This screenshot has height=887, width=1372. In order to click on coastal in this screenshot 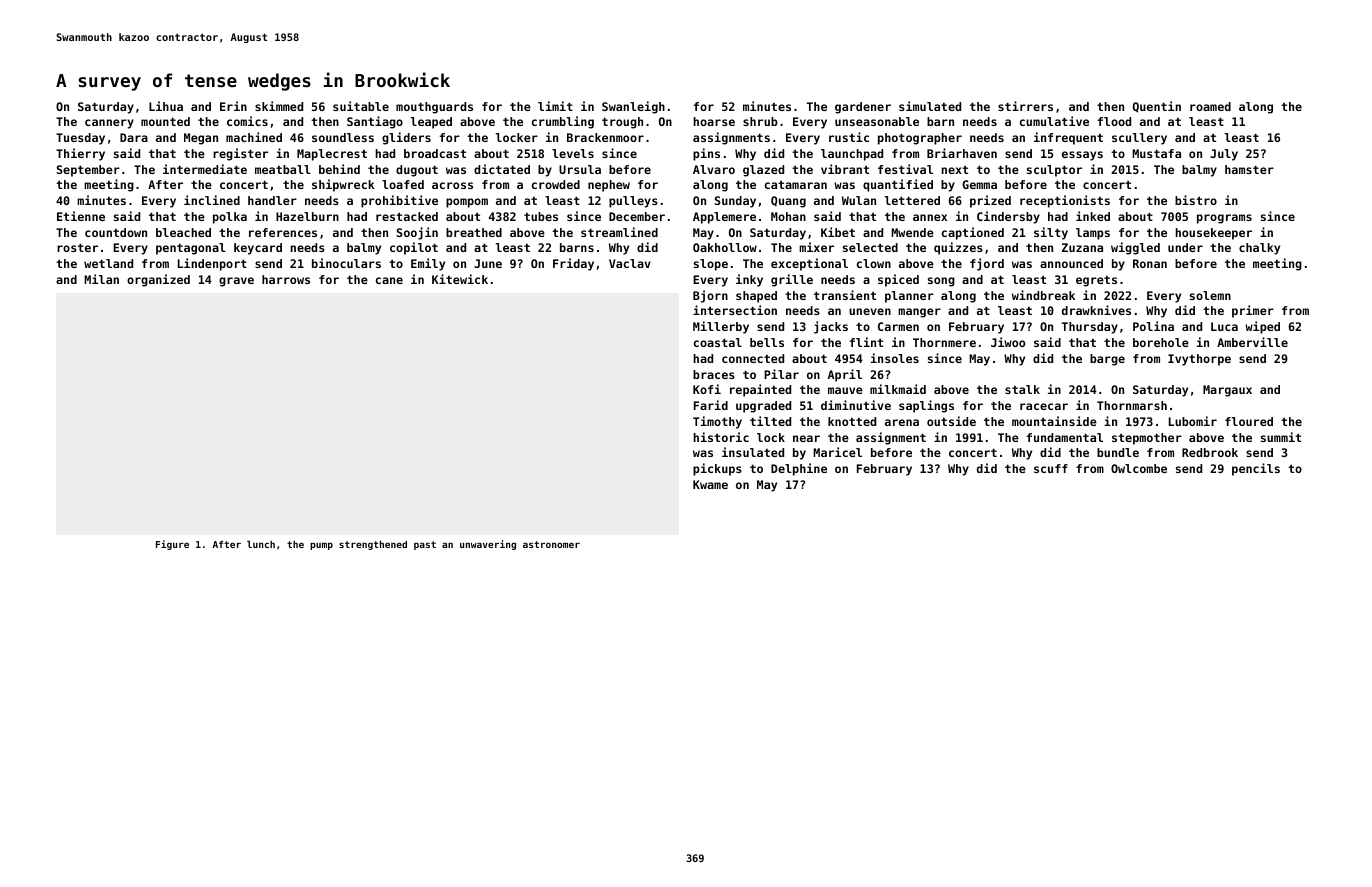, I will do `click(718, 342)`.
